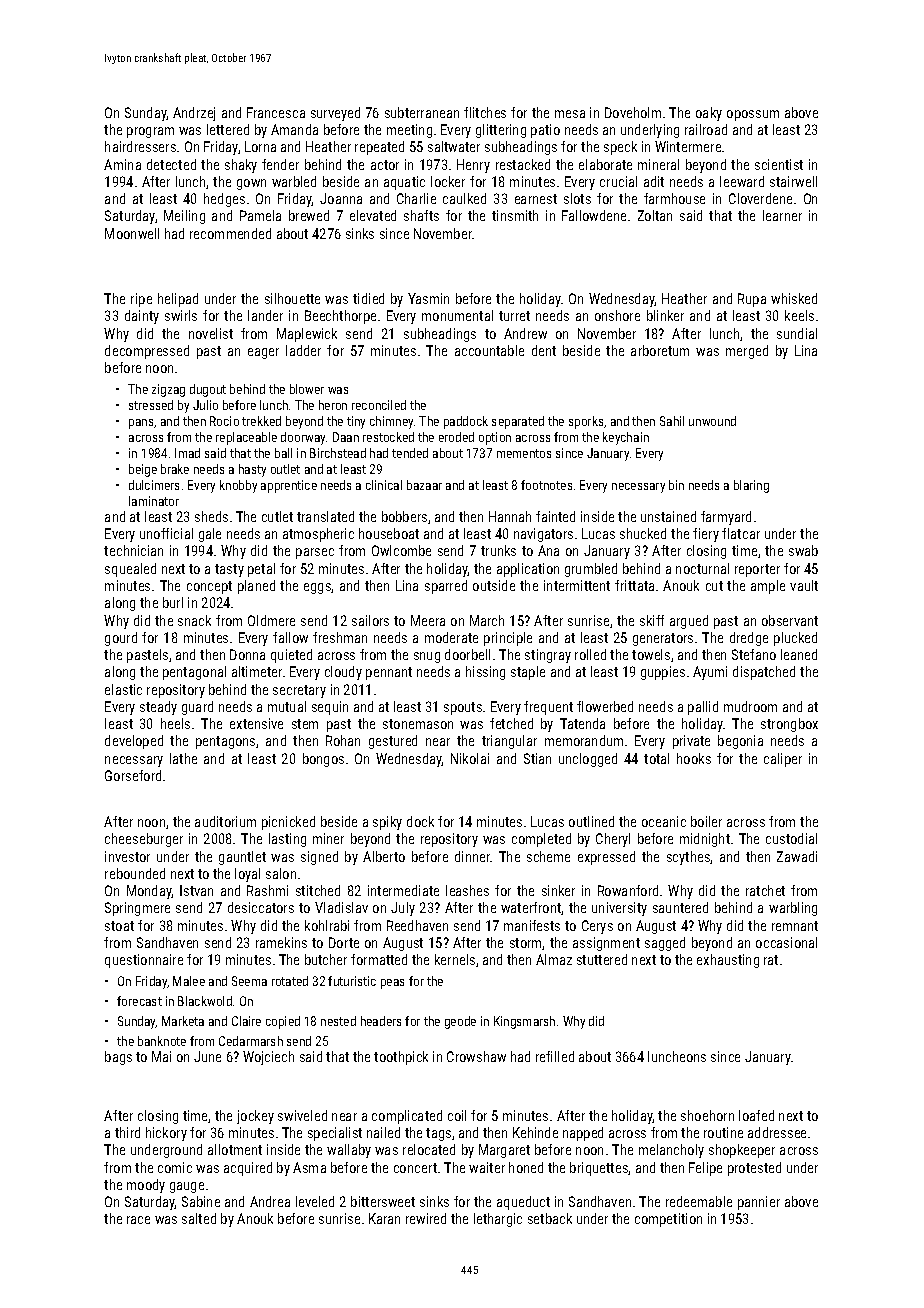 The height and width of the document is (1308, 924). Describe the element at coordinates (680, 907) in the document. I see `sauntered` at that location.
